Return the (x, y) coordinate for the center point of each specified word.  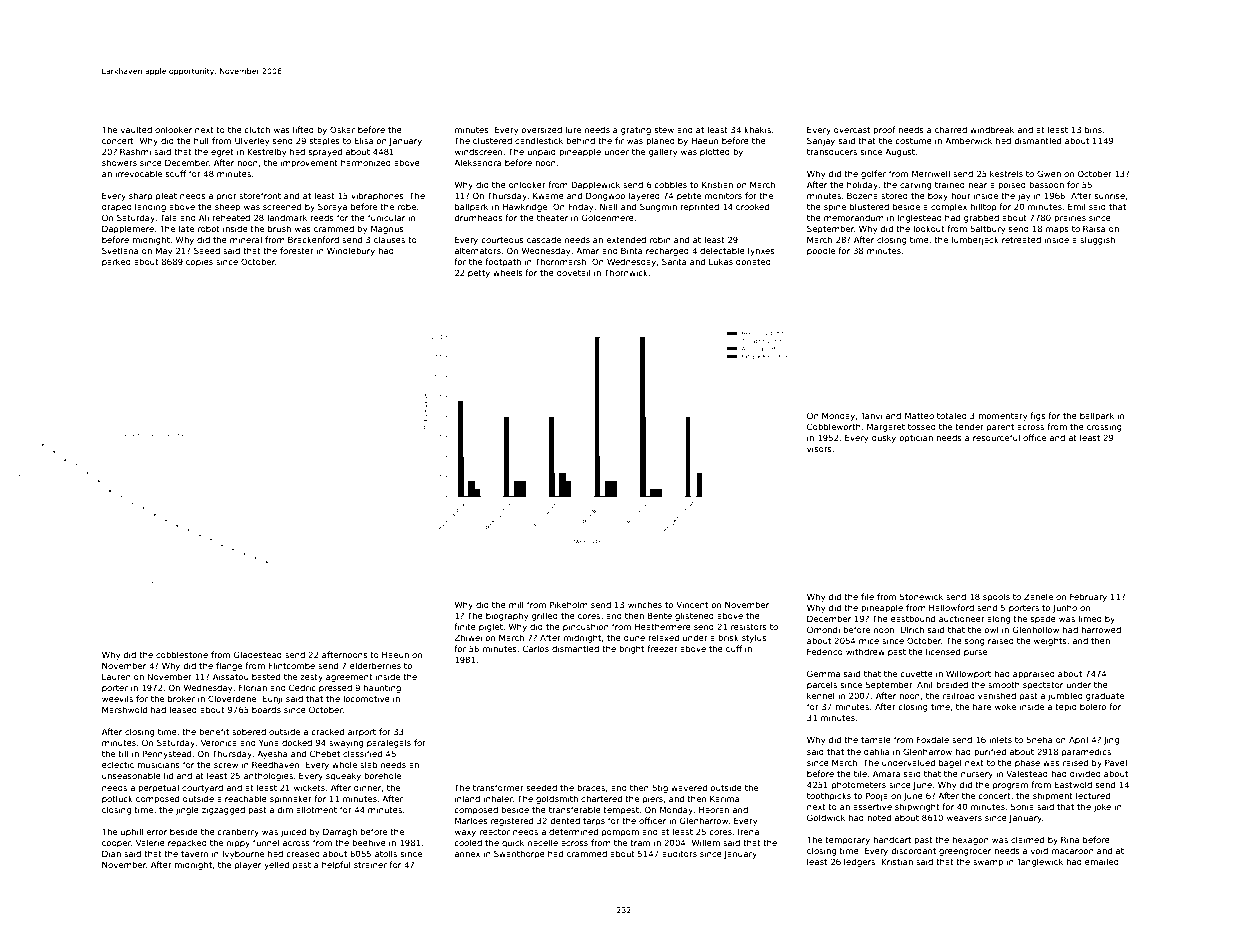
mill (516, 604)
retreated (1021, 239)
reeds (322, 217)
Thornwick (626, 272)
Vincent (692, 604)
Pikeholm (569, 604)
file (867, 596)
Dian (111, 853)
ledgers (859, 862)
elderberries (375, 665)
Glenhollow (1035, 629)
